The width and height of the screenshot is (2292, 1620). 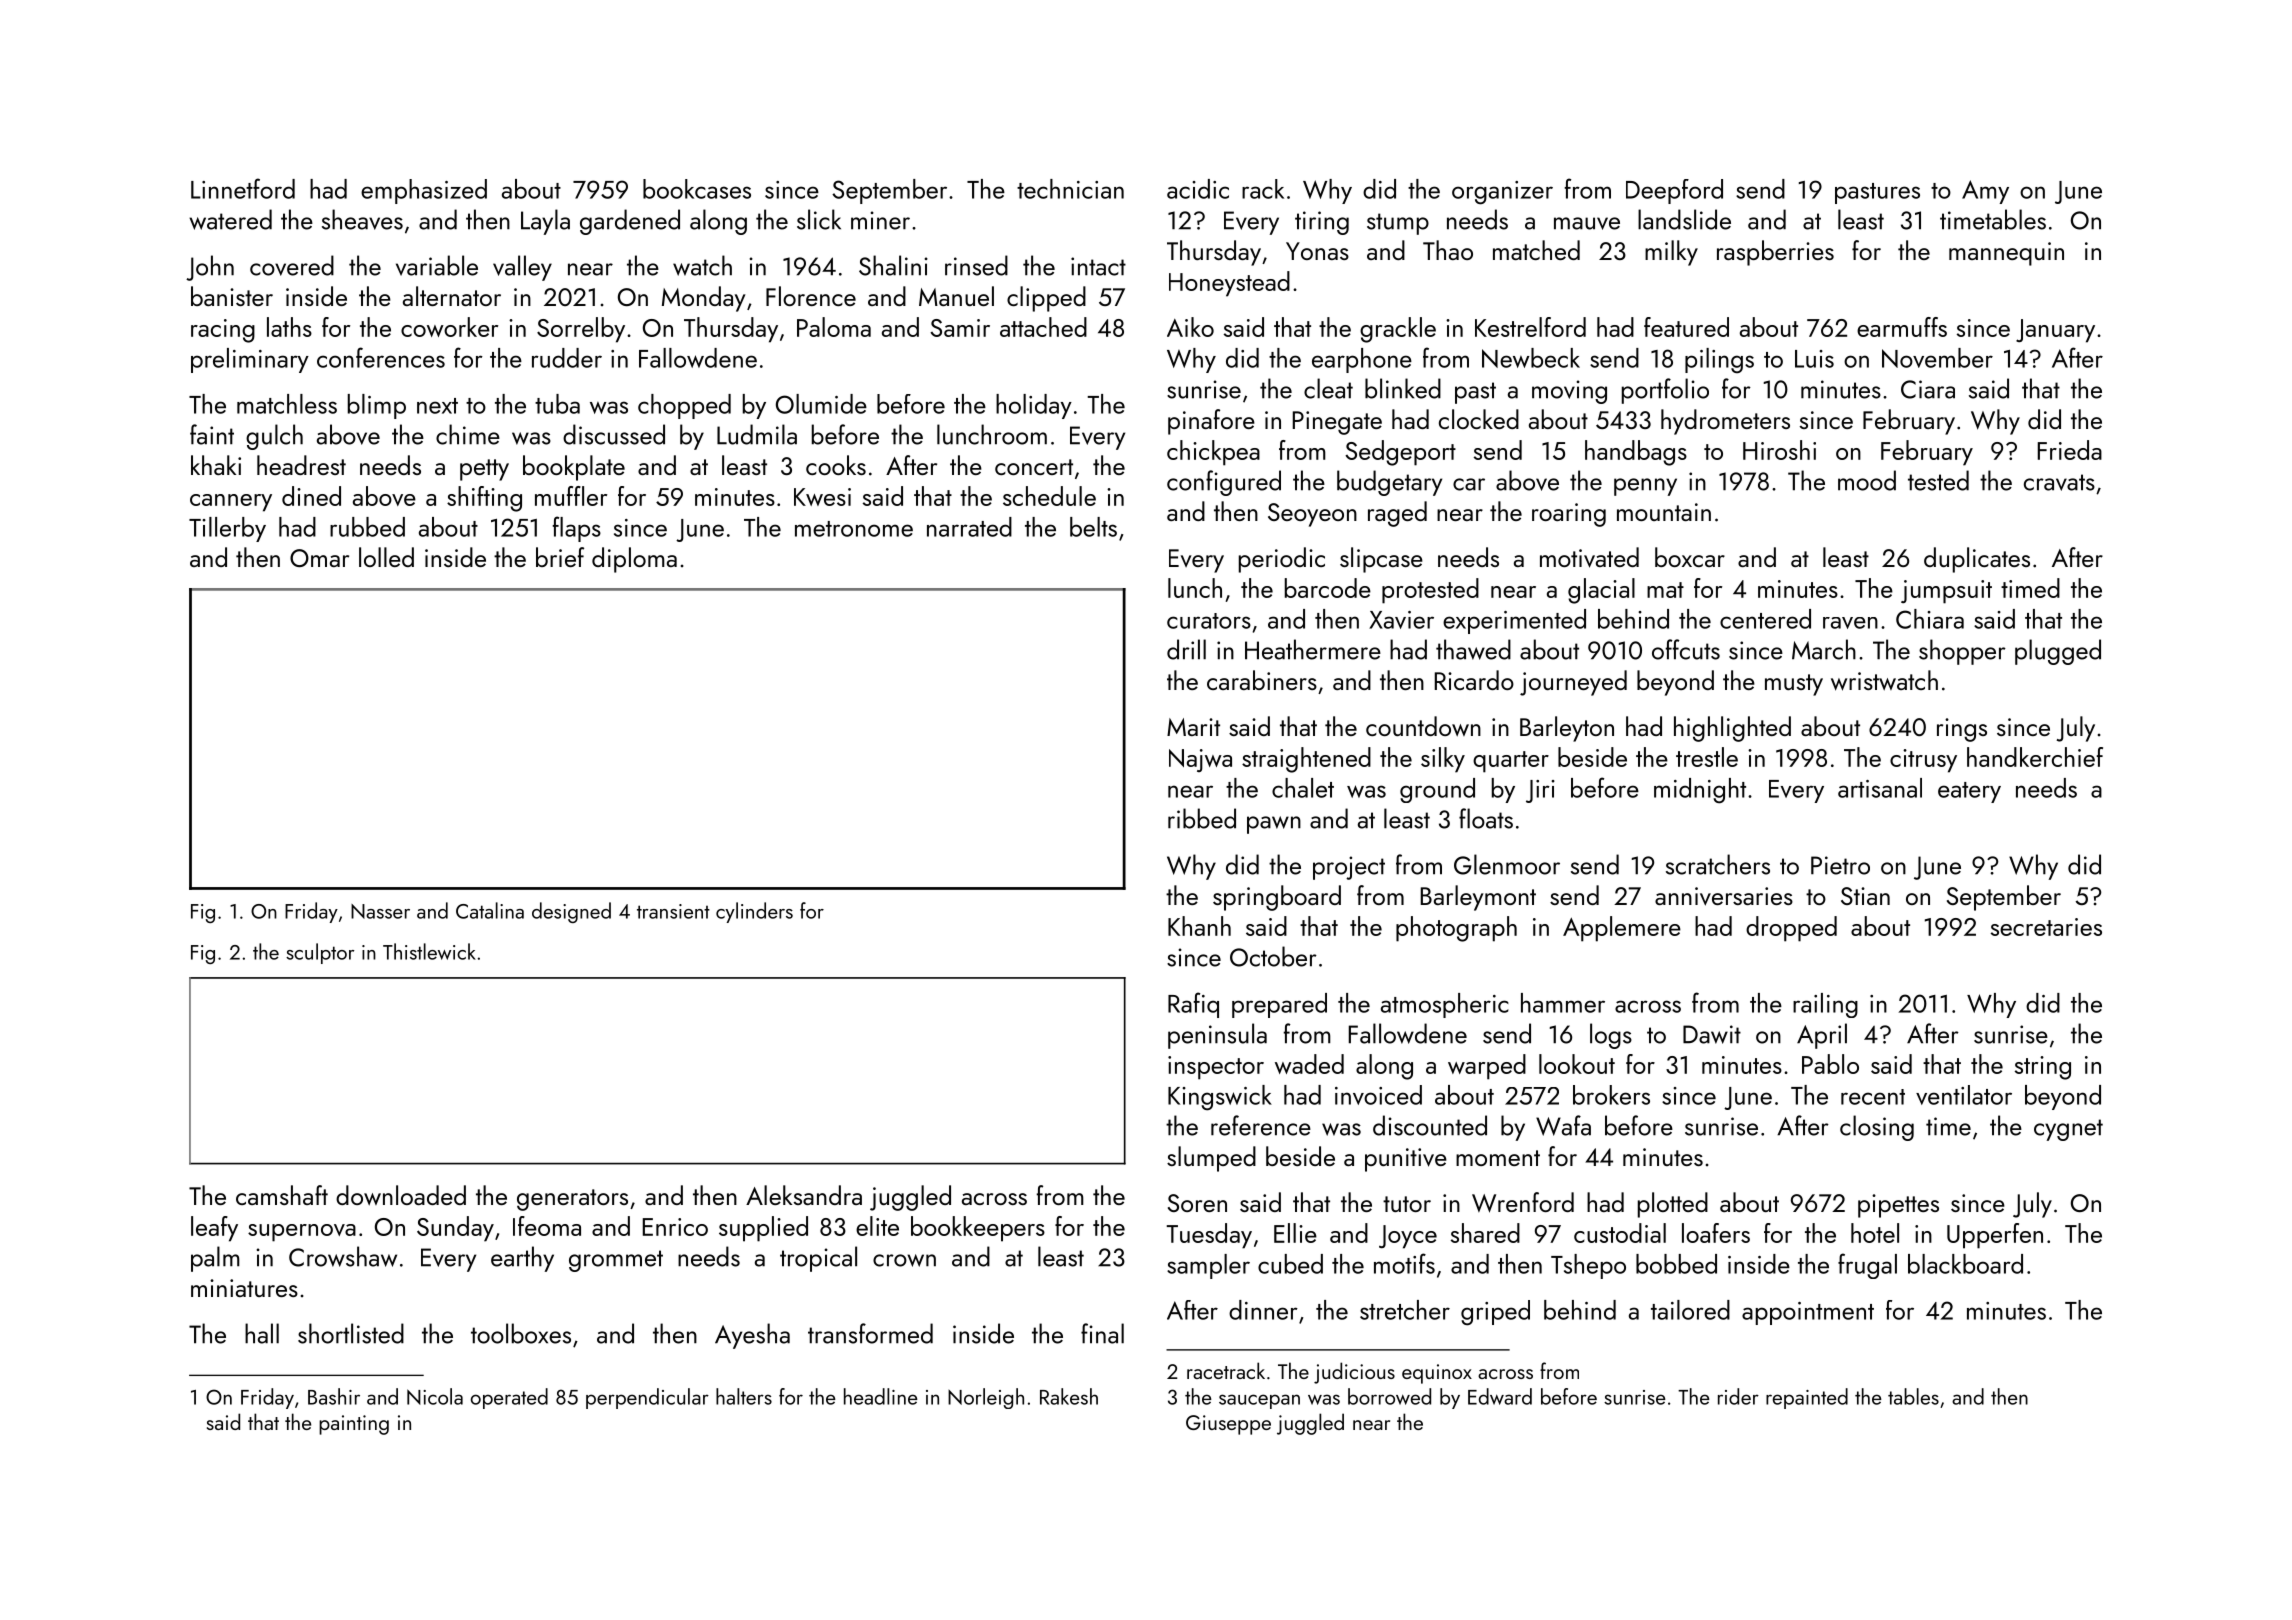 What do you see at coordinates (1209, 621) in the screenshot?
I see `curators` at bounding box center [1209, 621].
